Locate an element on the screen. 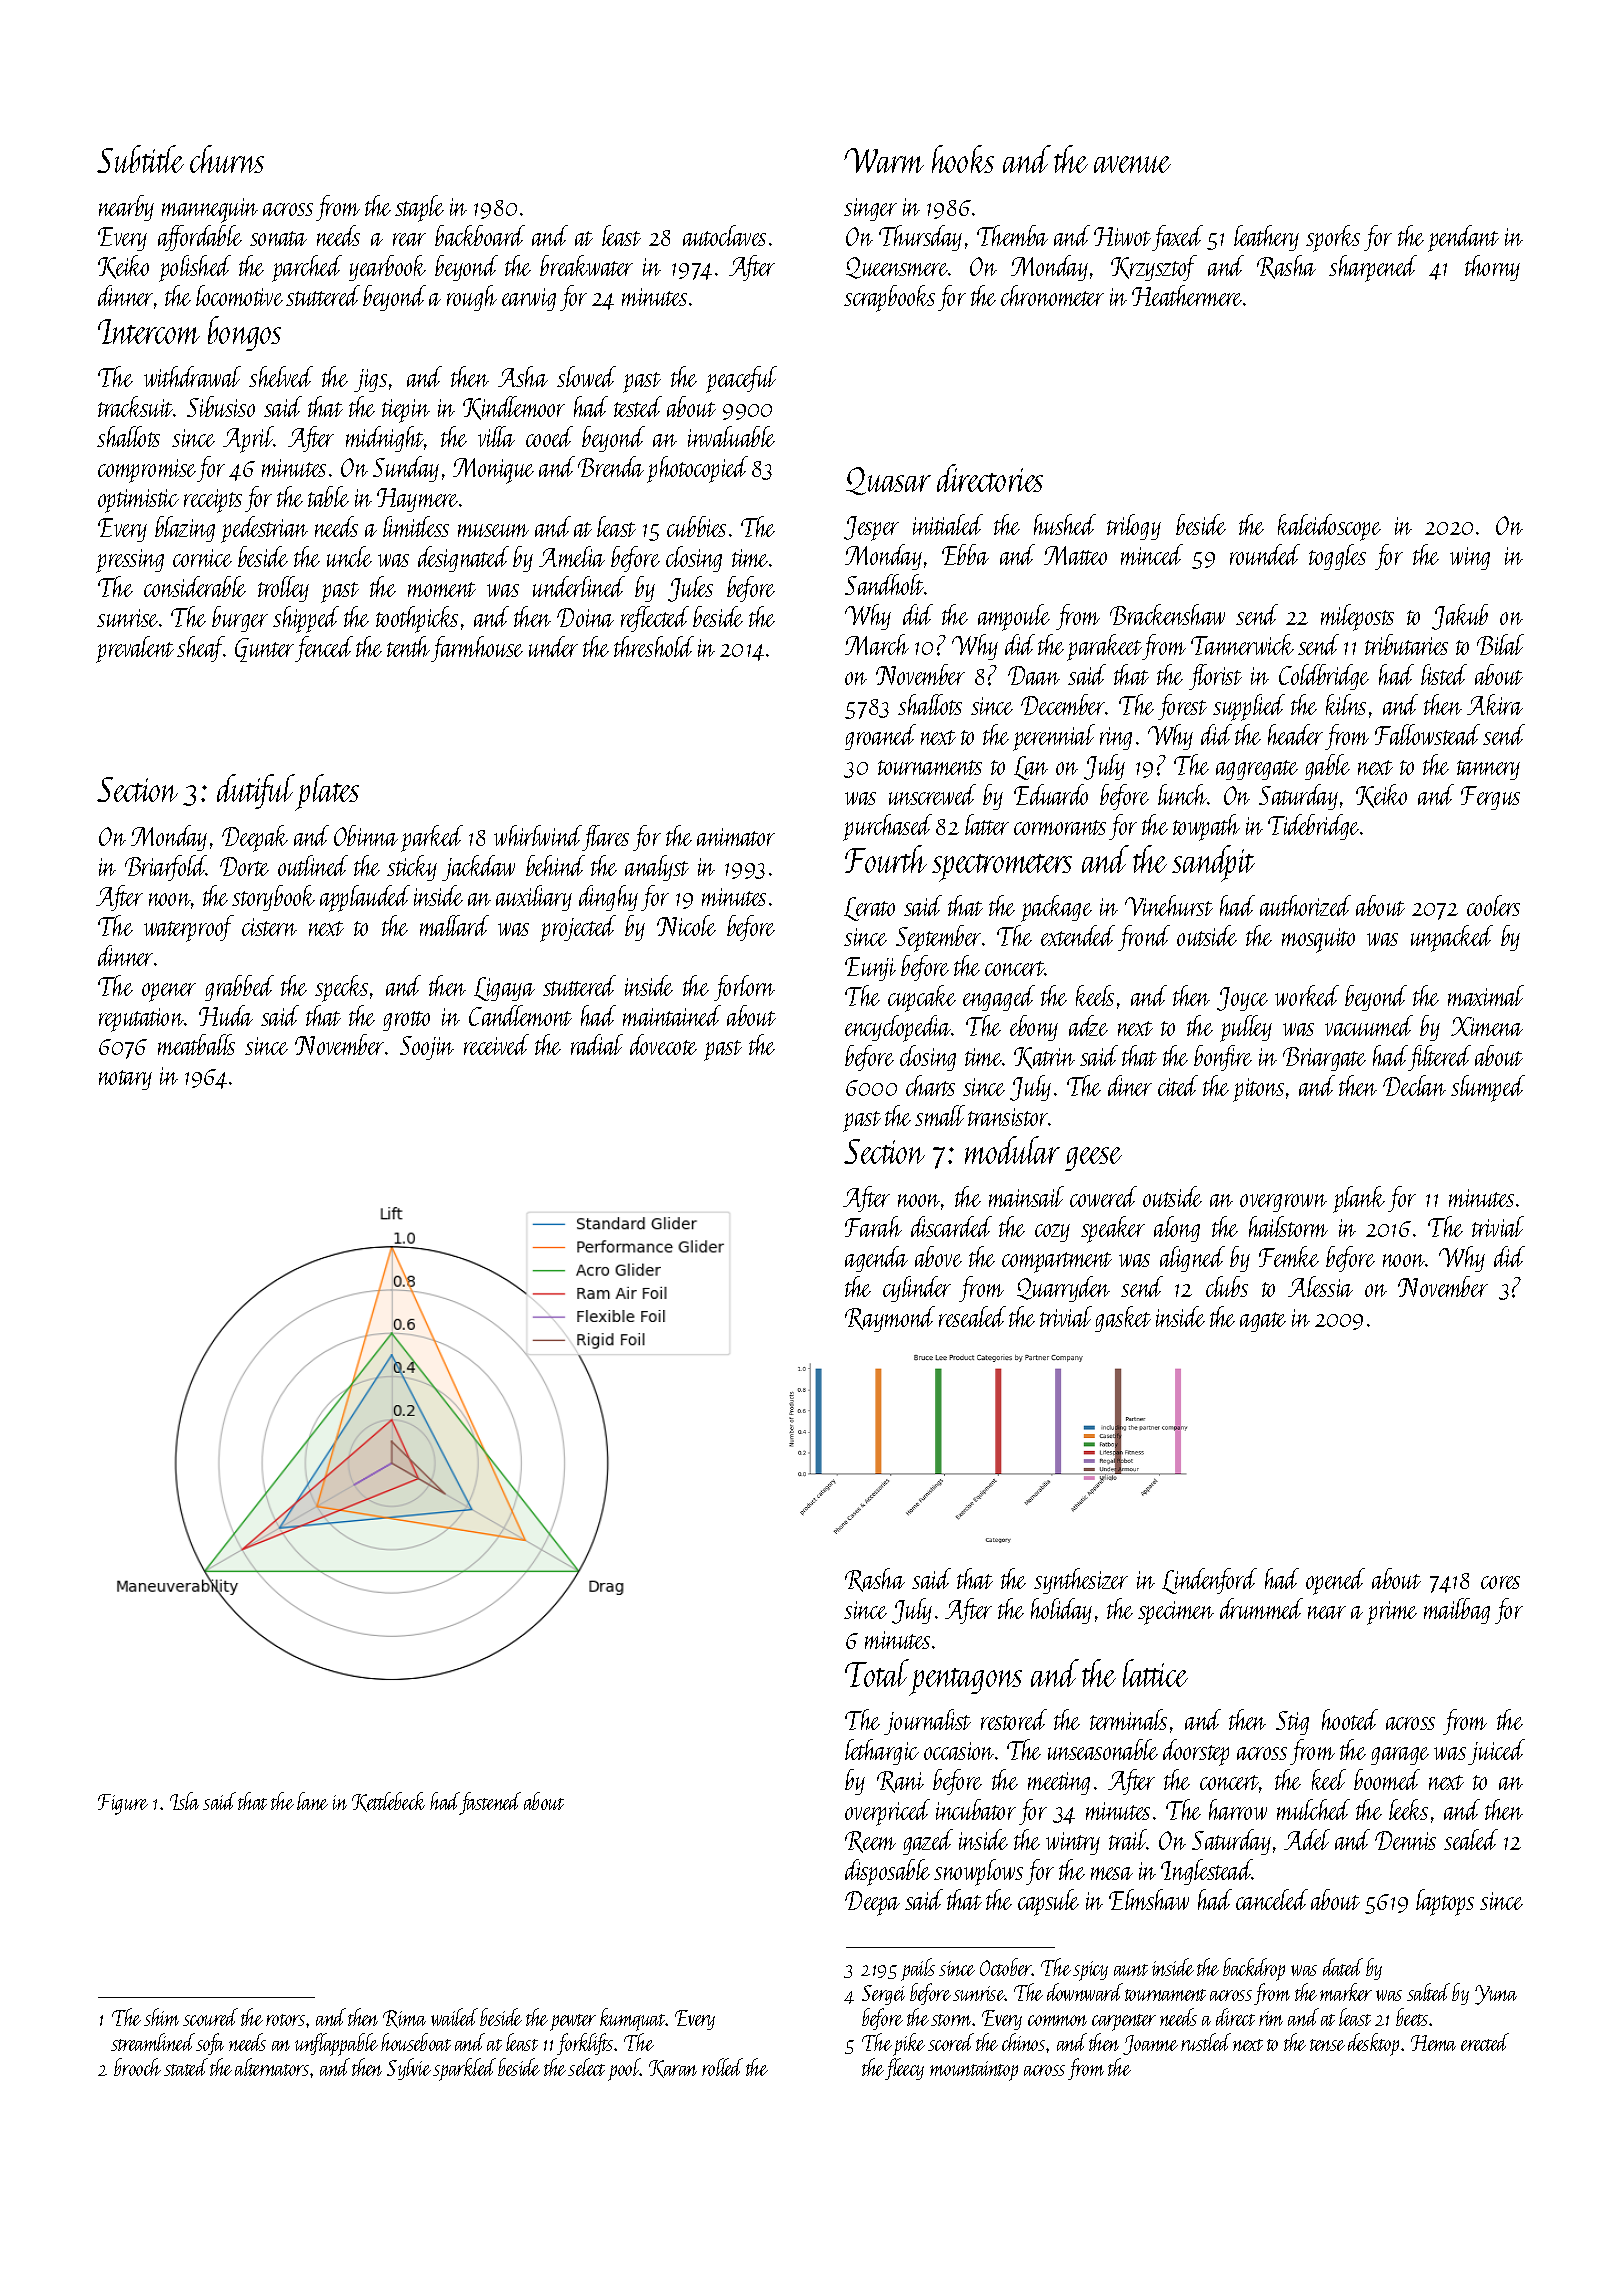 This screenshot has height=2292, width=1620. Reem is located at coordinates (870, 1842).
